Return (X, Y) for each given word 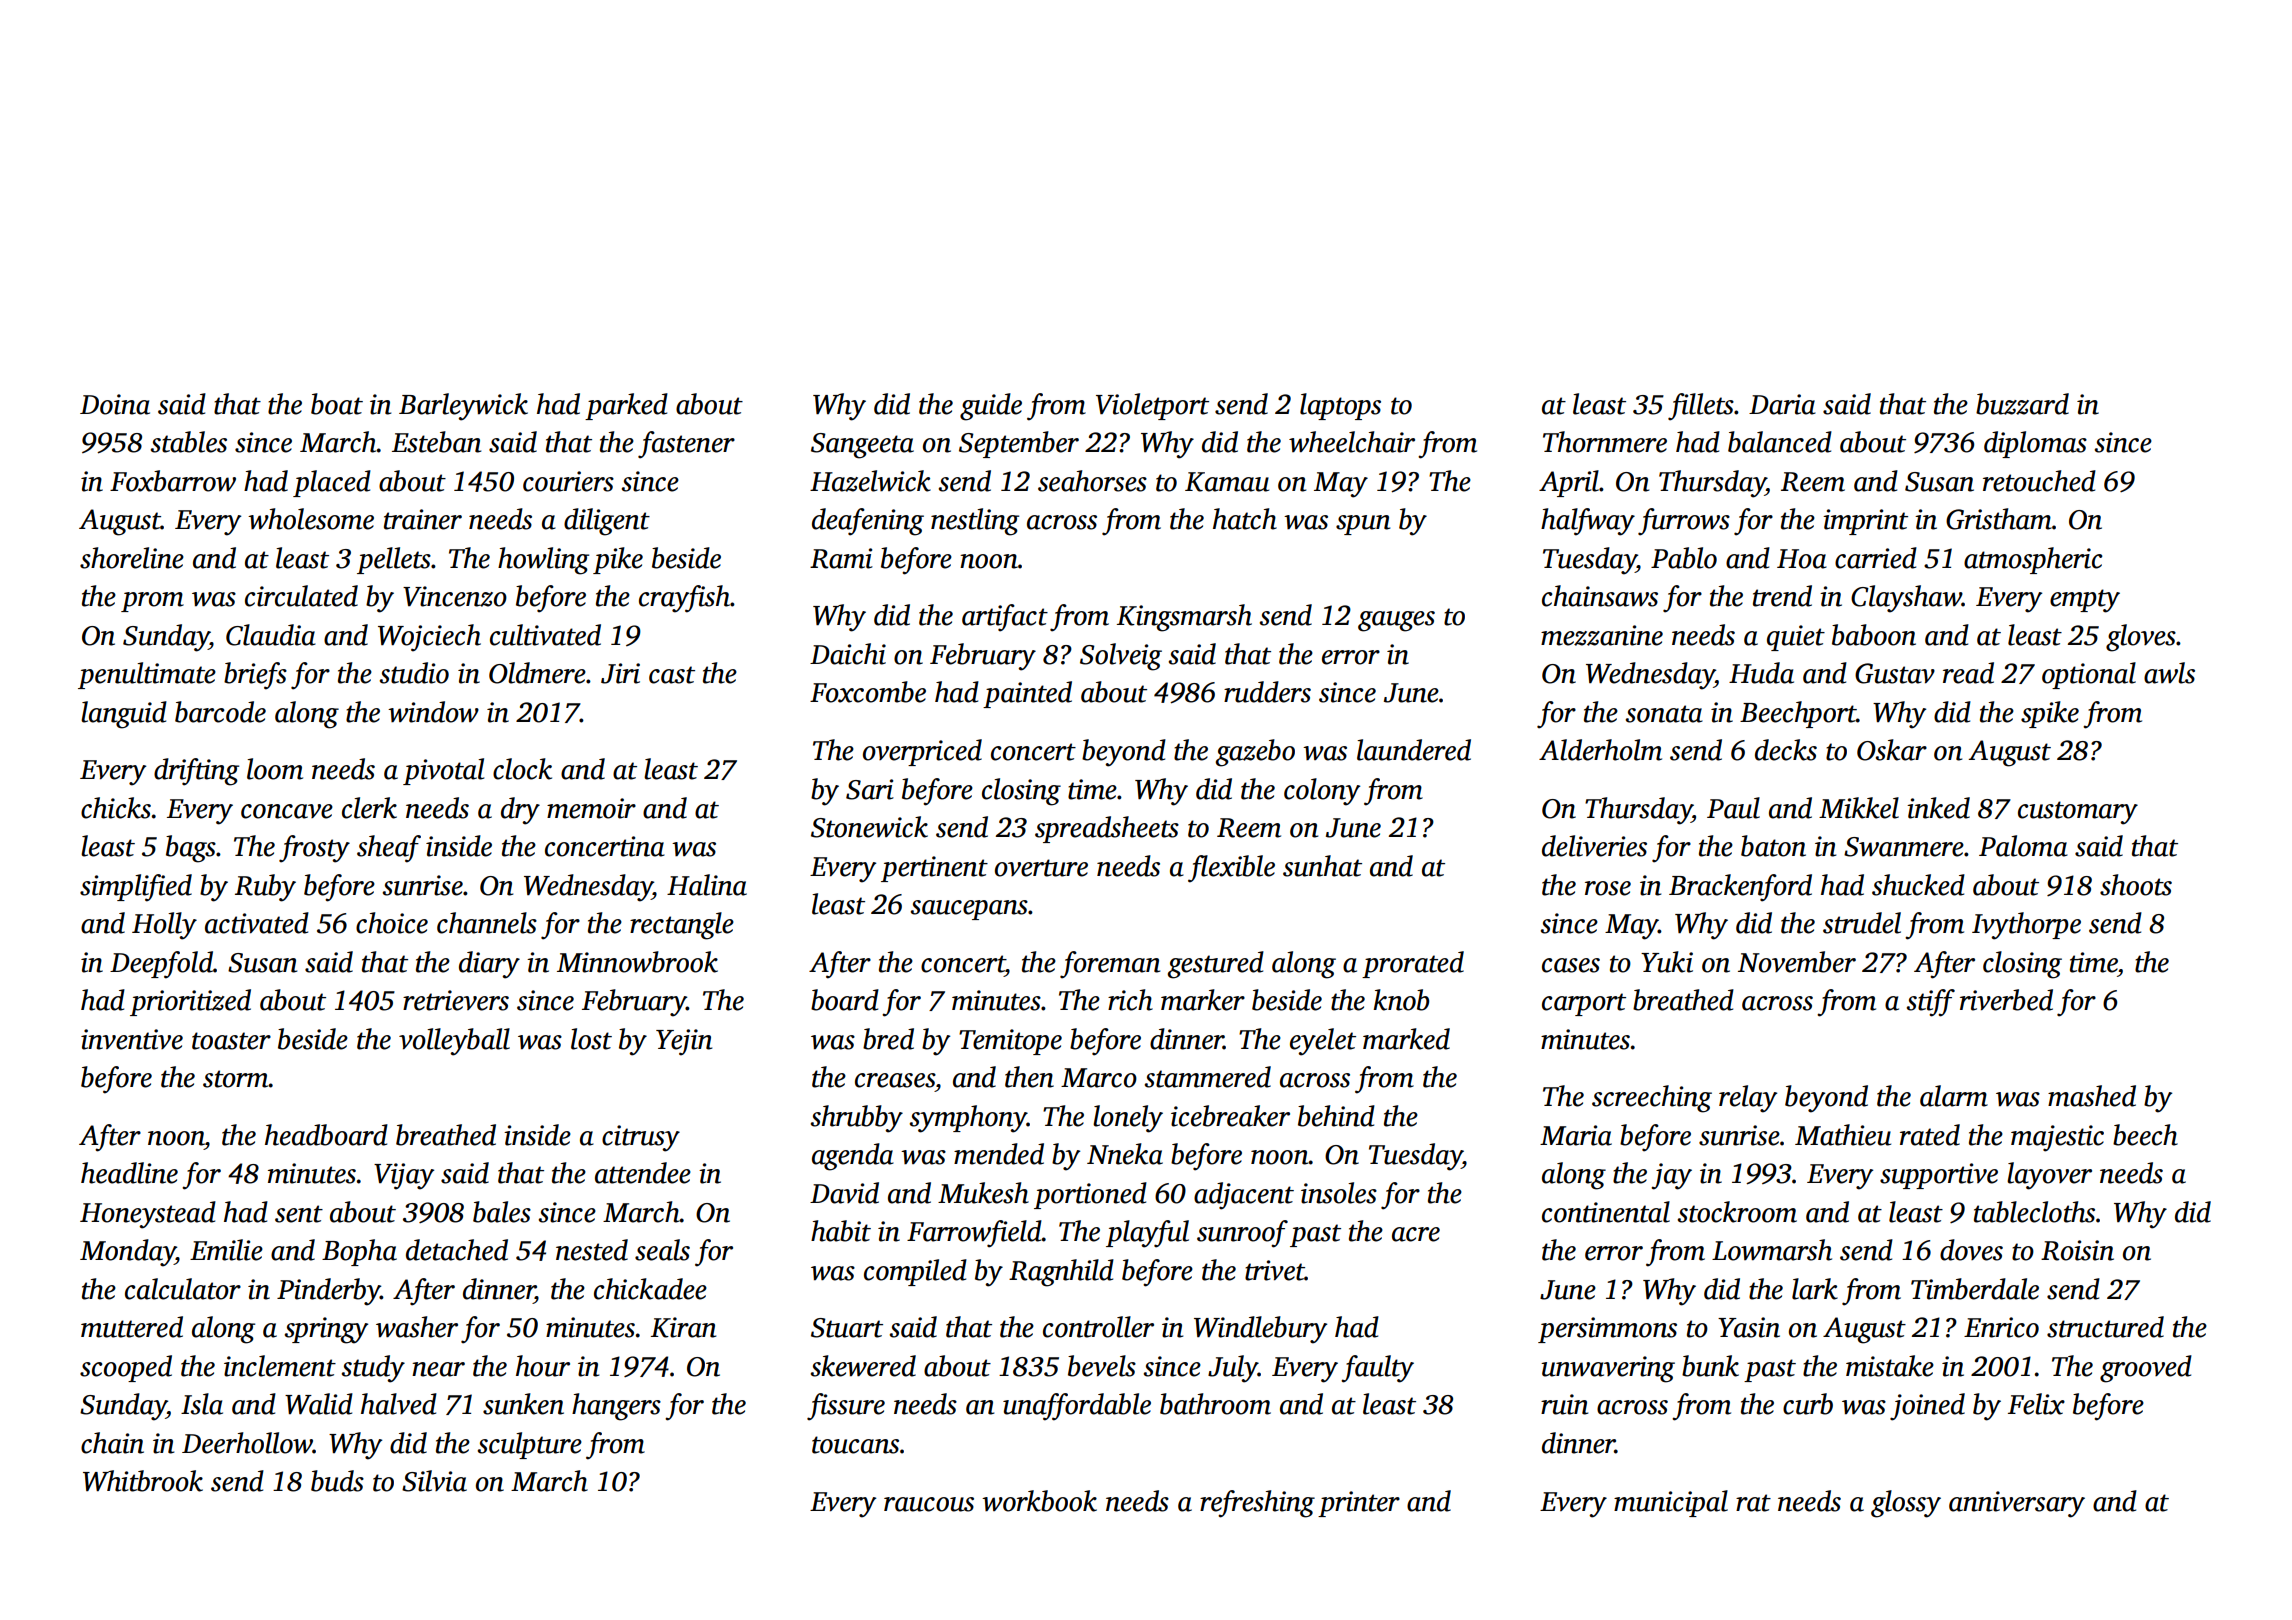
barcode (220, 712)
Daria (1782, 404)
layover (2049, 1176)
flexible (1231, 869)
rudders (1267, 692)
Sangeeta (862, 446)
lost (591, 1039)
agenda (853, 1157)
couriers (568, 481)
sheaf (389, 849)
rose (1608, 888)
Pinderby (329, 1292)
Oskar (1892, 750)
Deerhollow (247, 1443)
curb (1808, 1404)
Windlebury (1260, 1330)
